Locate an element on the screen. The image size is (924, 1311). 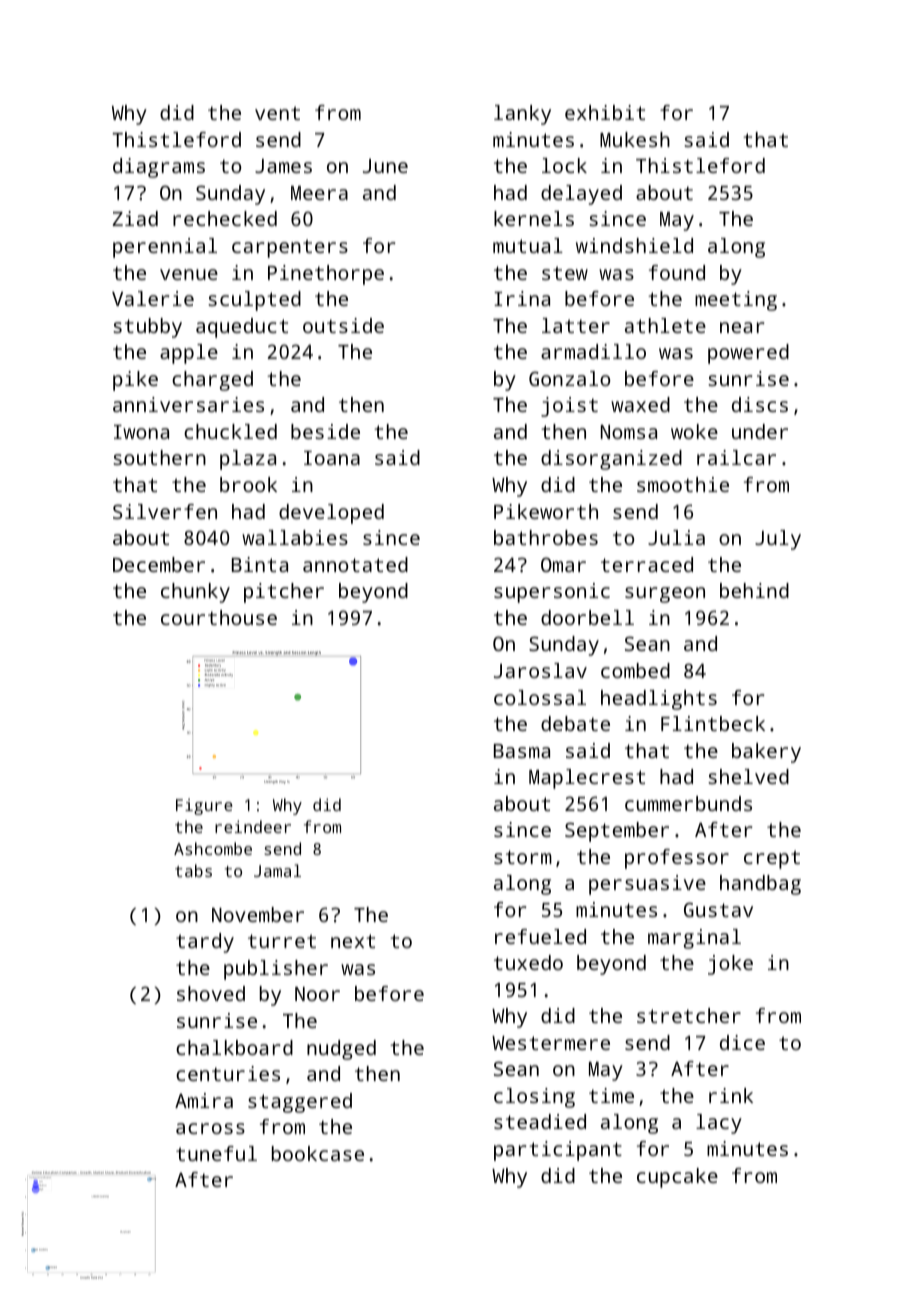
woke is located at coordinates (694, 431).
